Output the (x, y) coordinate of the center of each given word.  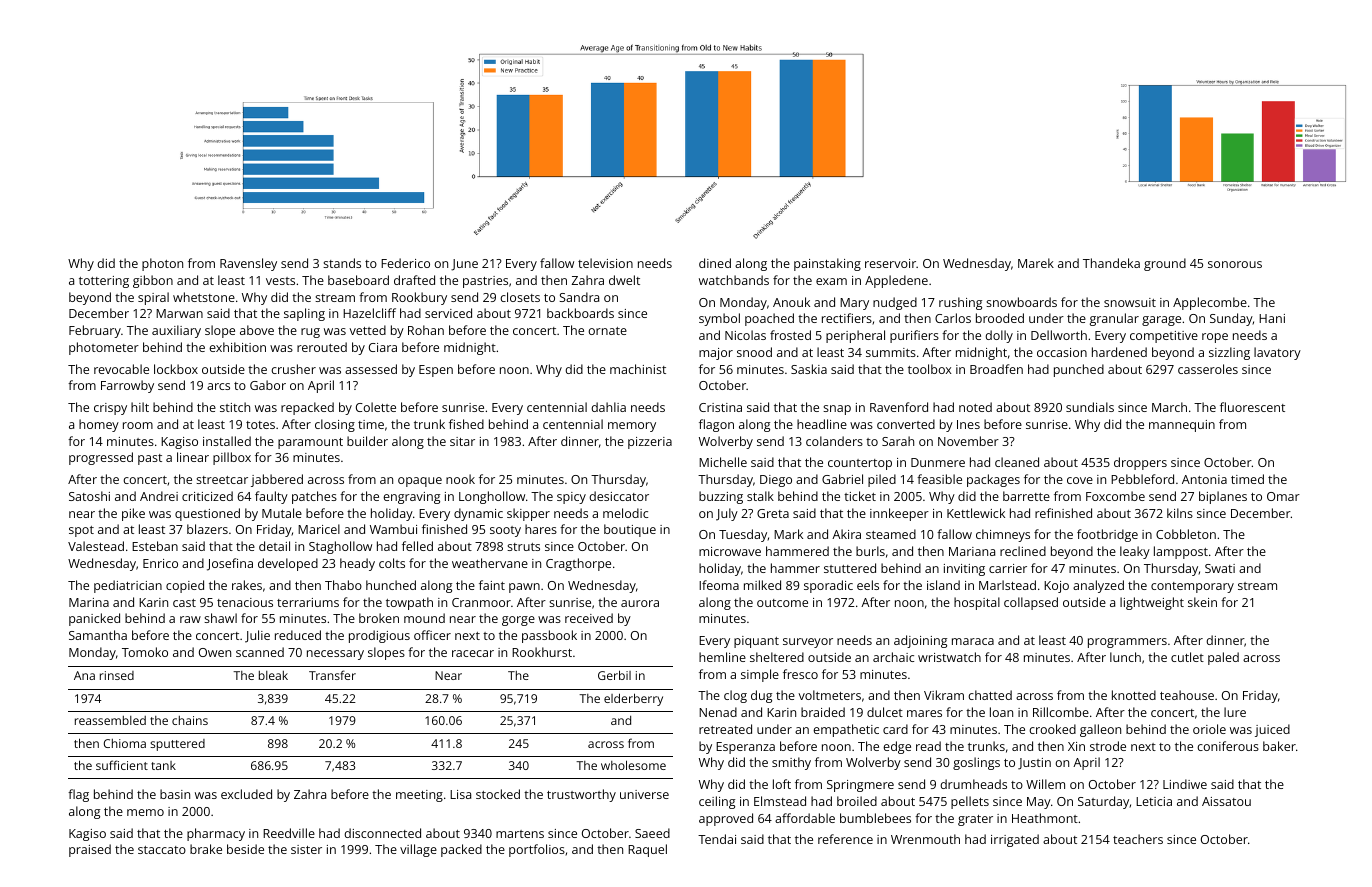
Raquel (647, 850)
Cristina (720, 407)
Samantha (98, 635)
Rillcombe (1061, 712)
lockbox (176, 369)
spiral (153, 298)
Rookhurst (542, 652)
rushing (960, 303)
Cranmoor (481, 602)
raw (190, 619)
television (605, 263)
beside (245, 849)
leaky (1135, 552)
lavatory (1277, 353)
